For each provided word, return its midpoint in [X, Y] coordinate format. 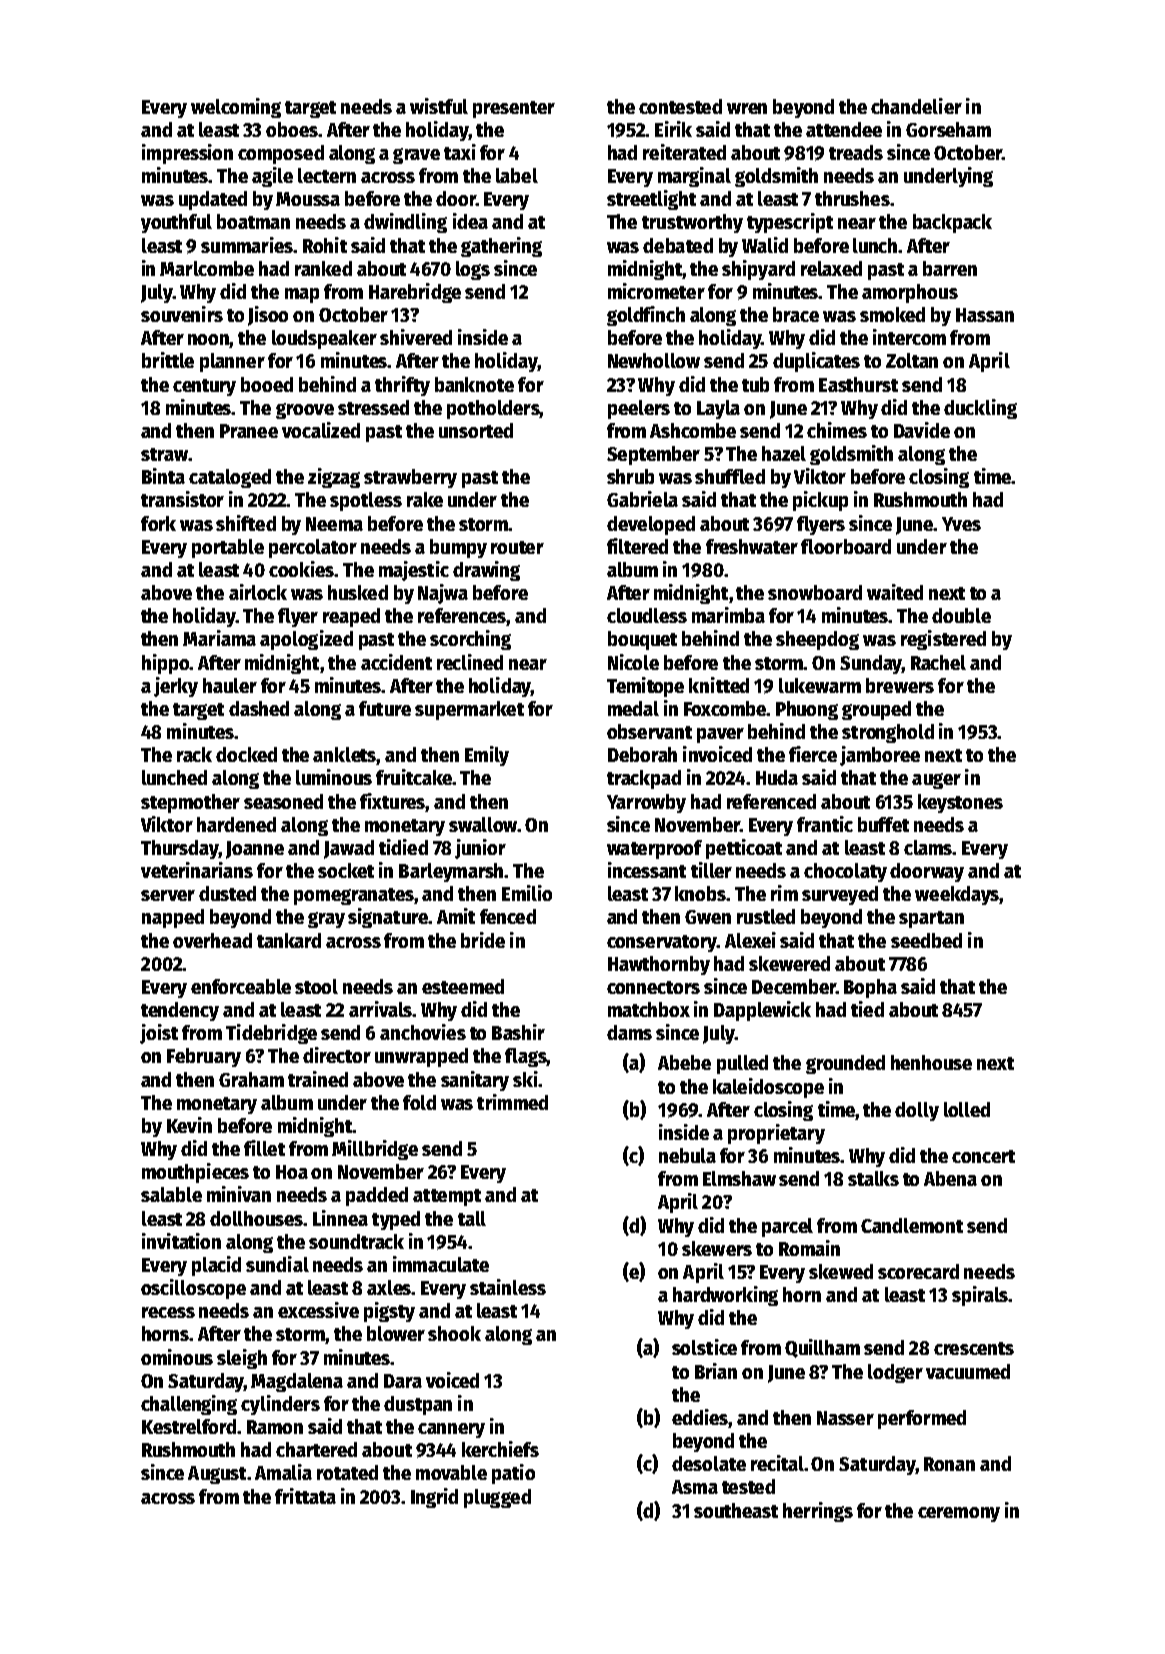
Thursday [180, 849]
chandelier [916, 106]
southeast [736, 1510]
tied [867, 1009]
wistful [439, 106]
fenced [508, 916]
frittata [305, 1496]
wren [747, 108]
